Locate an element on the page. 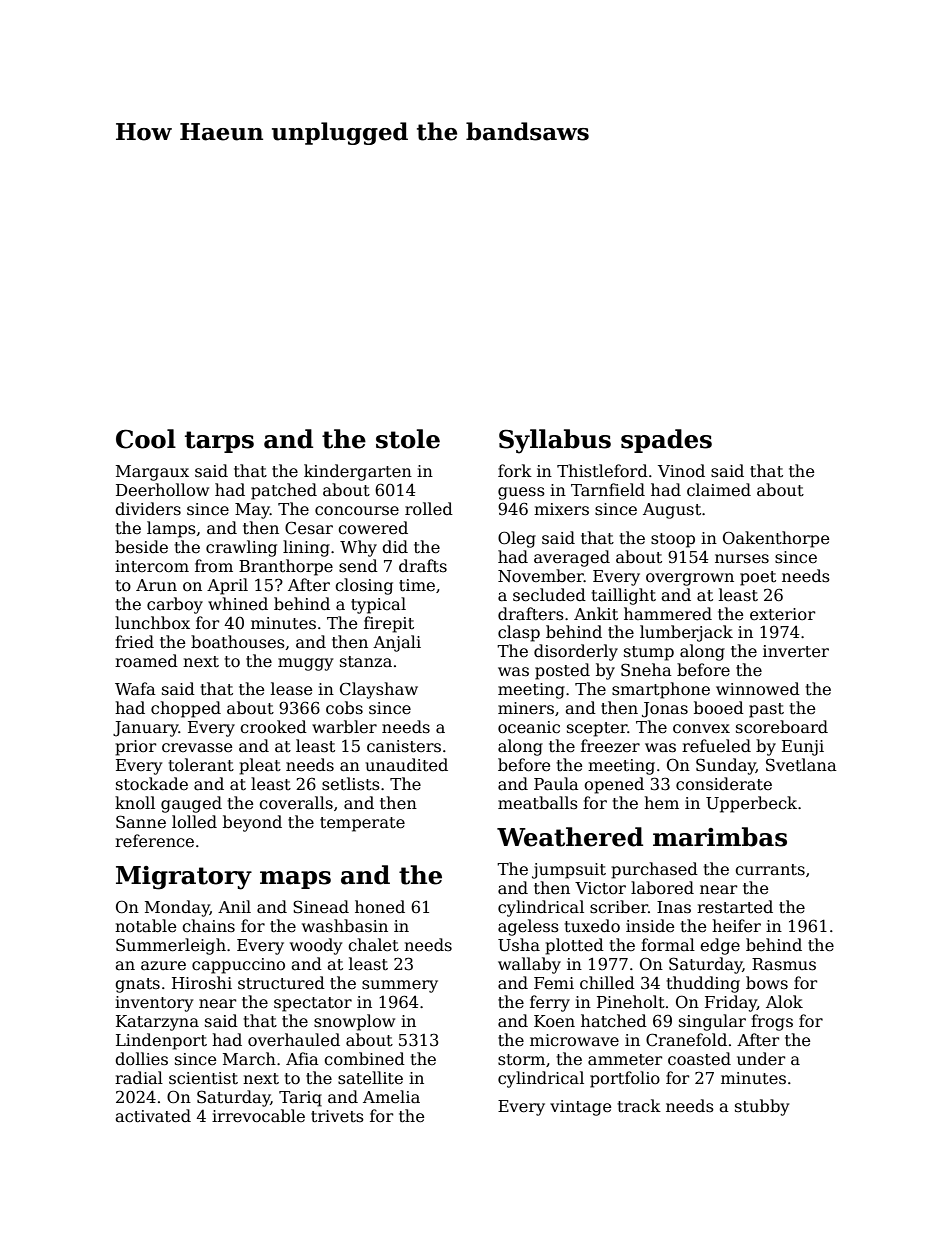  kindergarten is located at coordinates (358, 472).
